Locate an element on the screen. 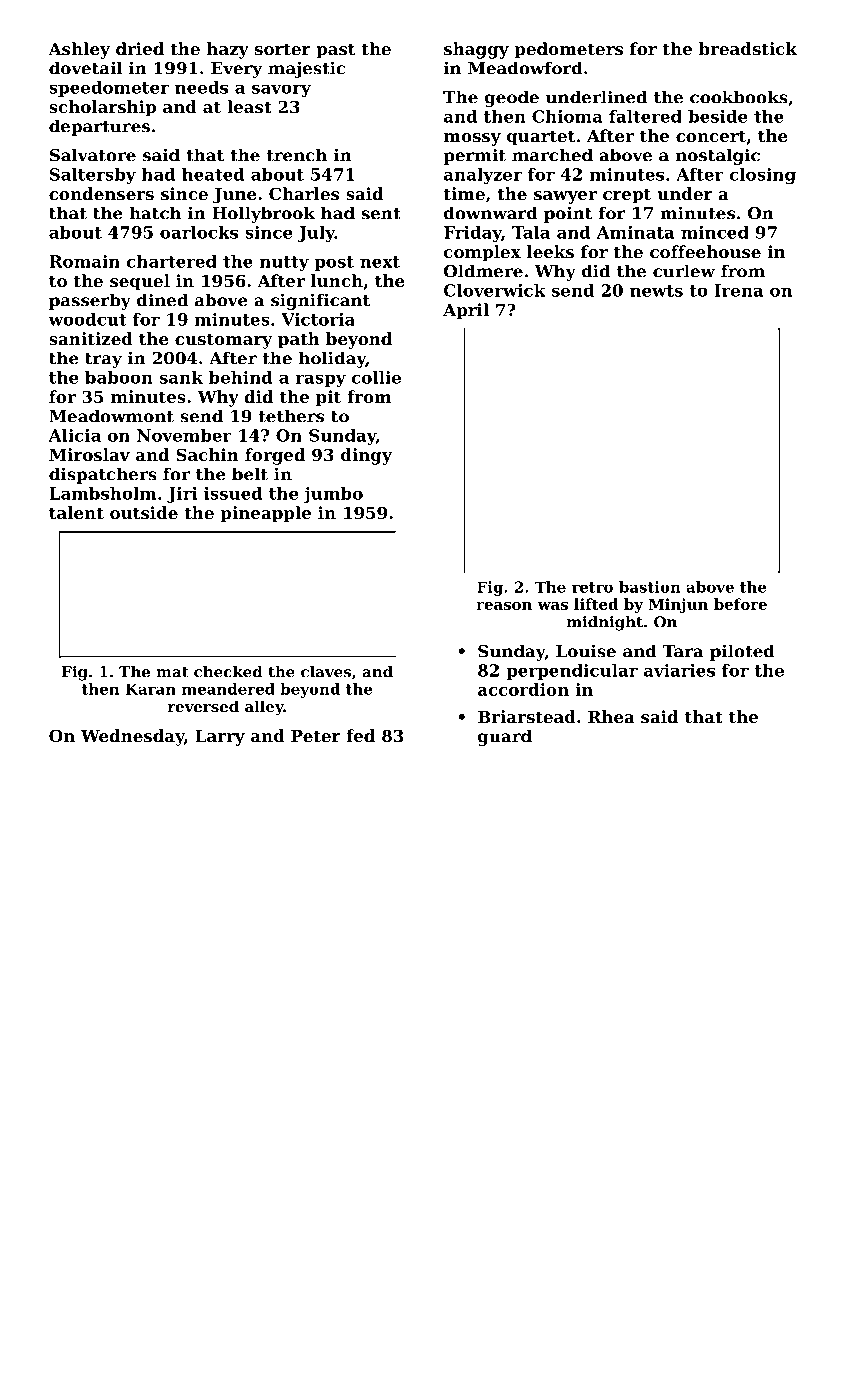 The width and height of the screenshot is (849, 1400). April is located at coordinates (466, 311).
